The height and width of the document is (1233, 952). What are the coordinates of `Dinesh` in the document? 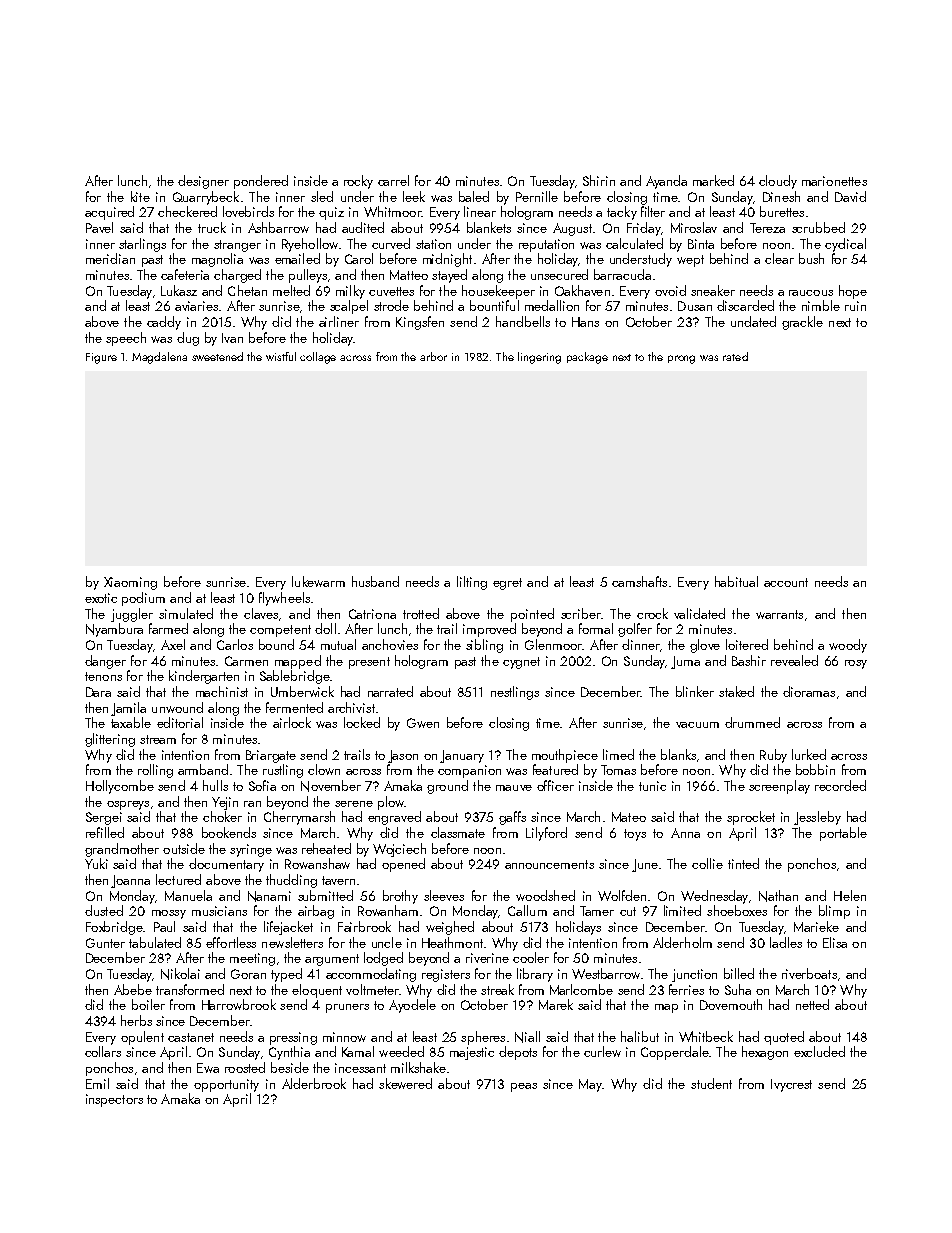 It's located at (781, 196).
